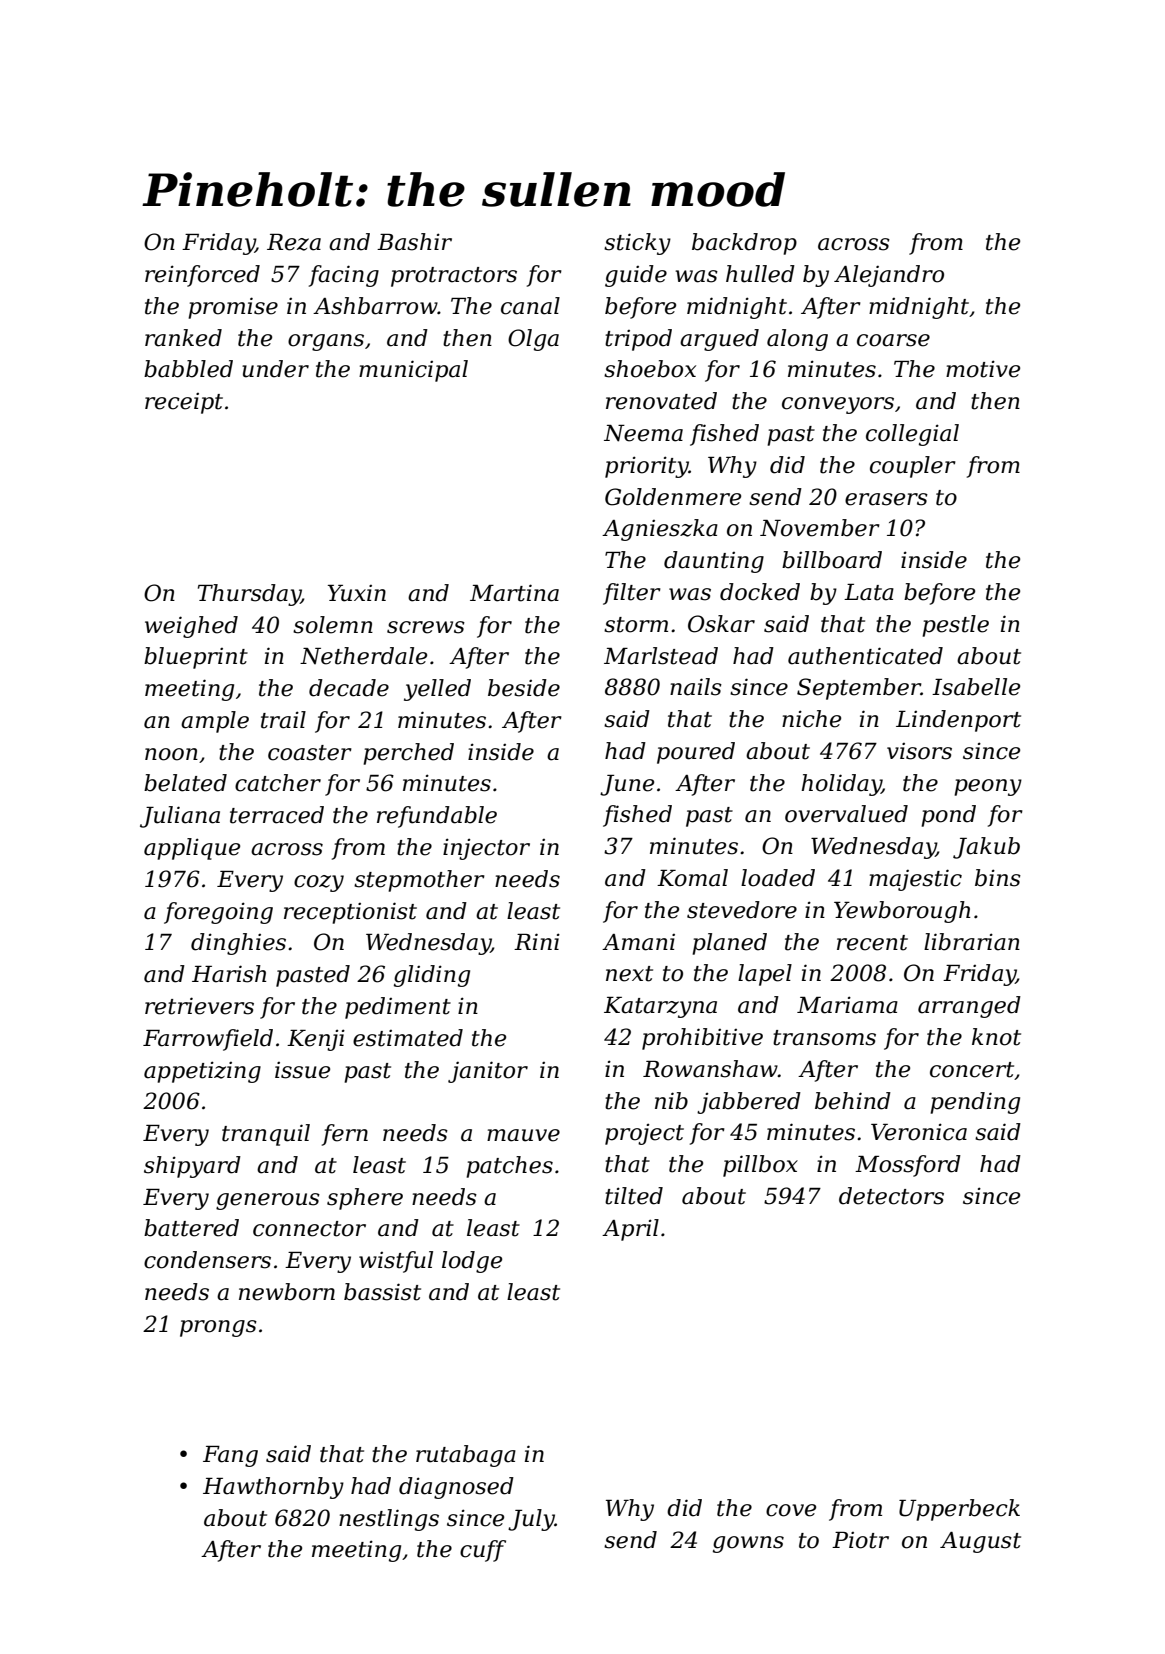 The width and height of the page is (1165, 1654). What do you see at coordinates (630, 1230) in the page?
I see `April` at bounding box center [630, 1230].
